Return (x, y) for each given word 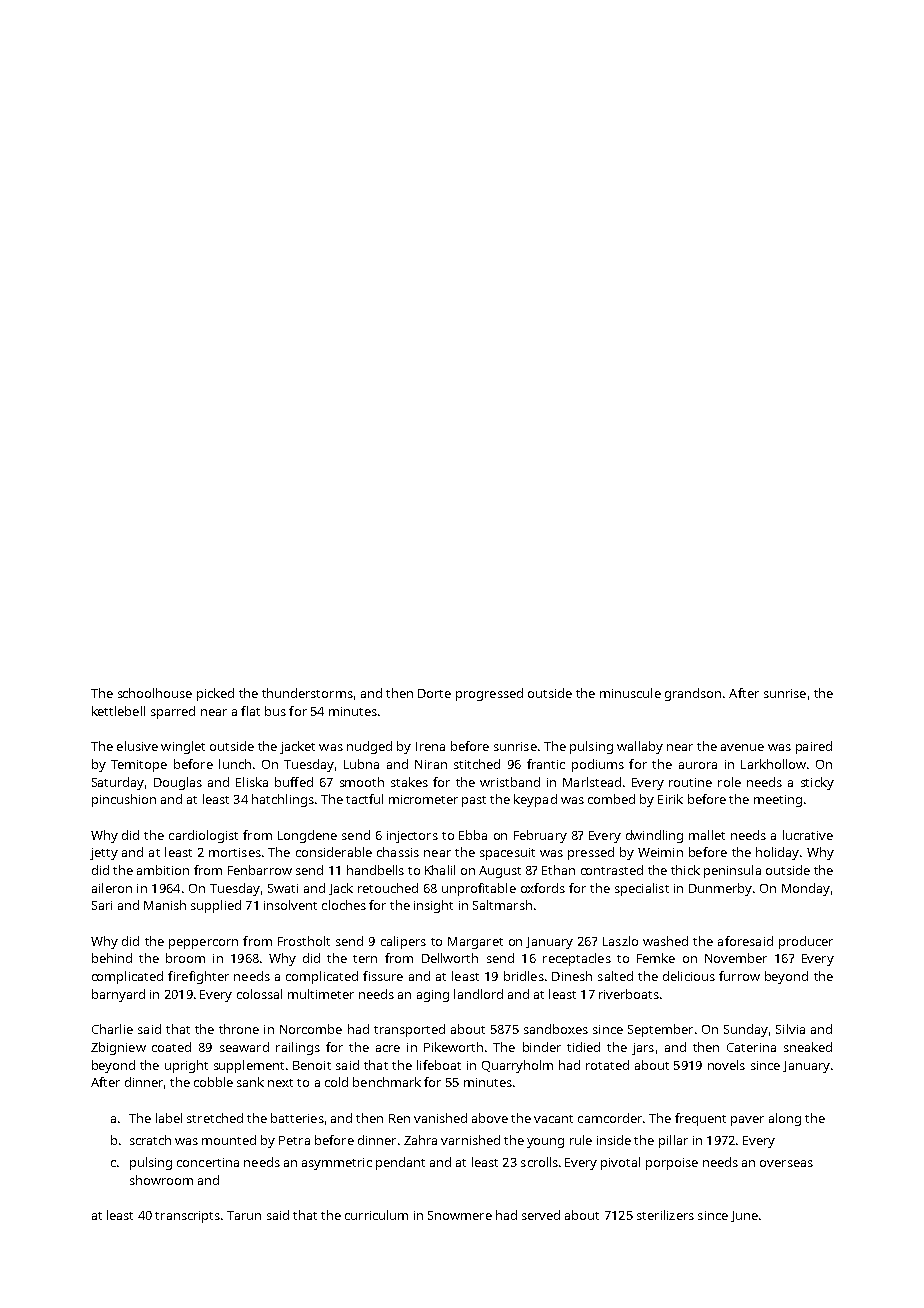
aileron (112, 888)
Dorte (434, 693)
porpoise (672, 1164)
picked (215, 694)
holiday (777, 853)
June (744, 1216)
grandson (693, 694)
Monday (806, 889)
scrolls (539, 1162)
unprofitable (479, 889)
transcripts (187, 1217)
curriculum (376, 1215)
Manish (165, 905)
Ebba (473, 835)
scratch (150, 1140)
